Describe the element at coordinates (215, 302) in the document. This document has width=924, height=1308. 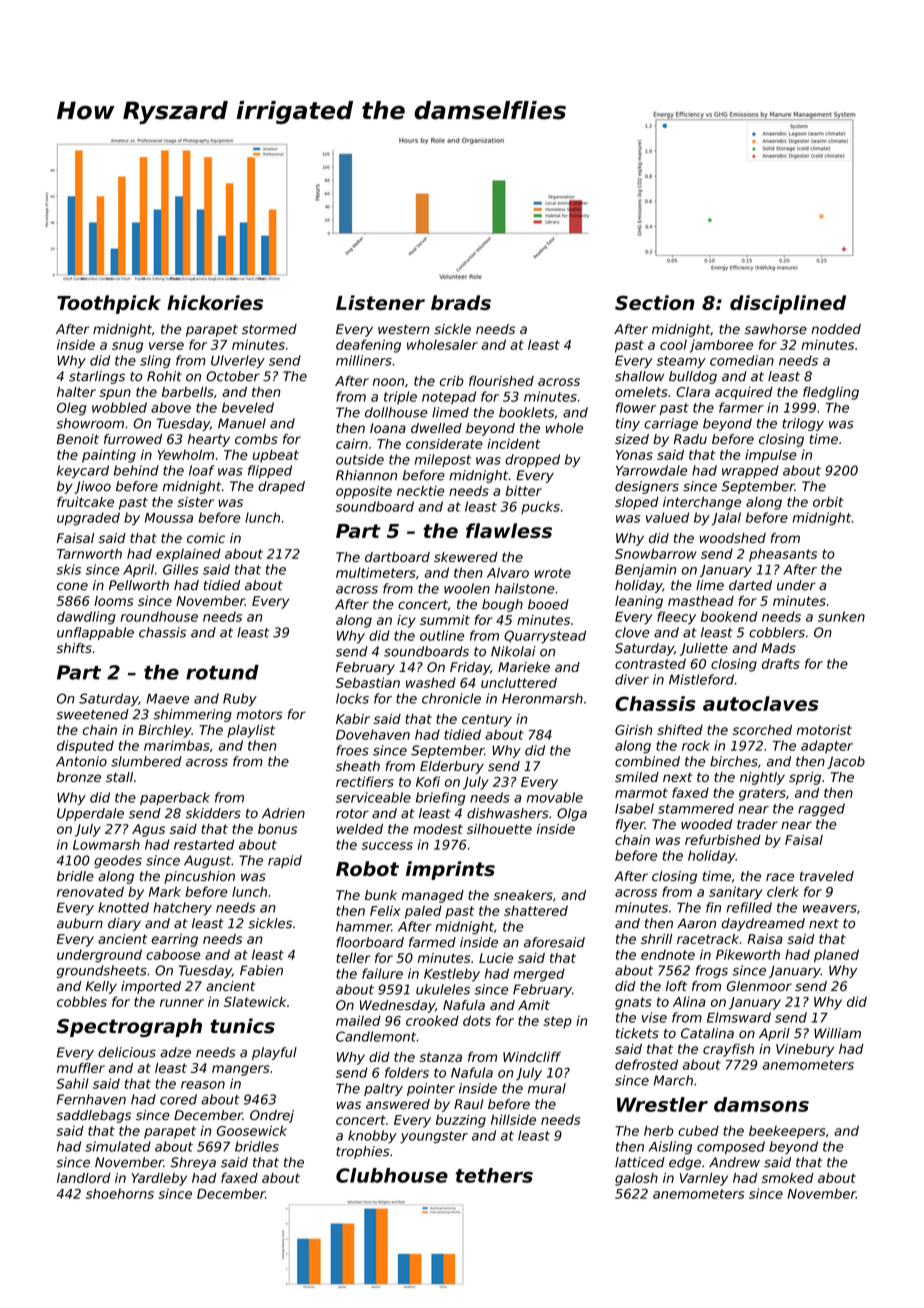
I see `hickories` at that location.
